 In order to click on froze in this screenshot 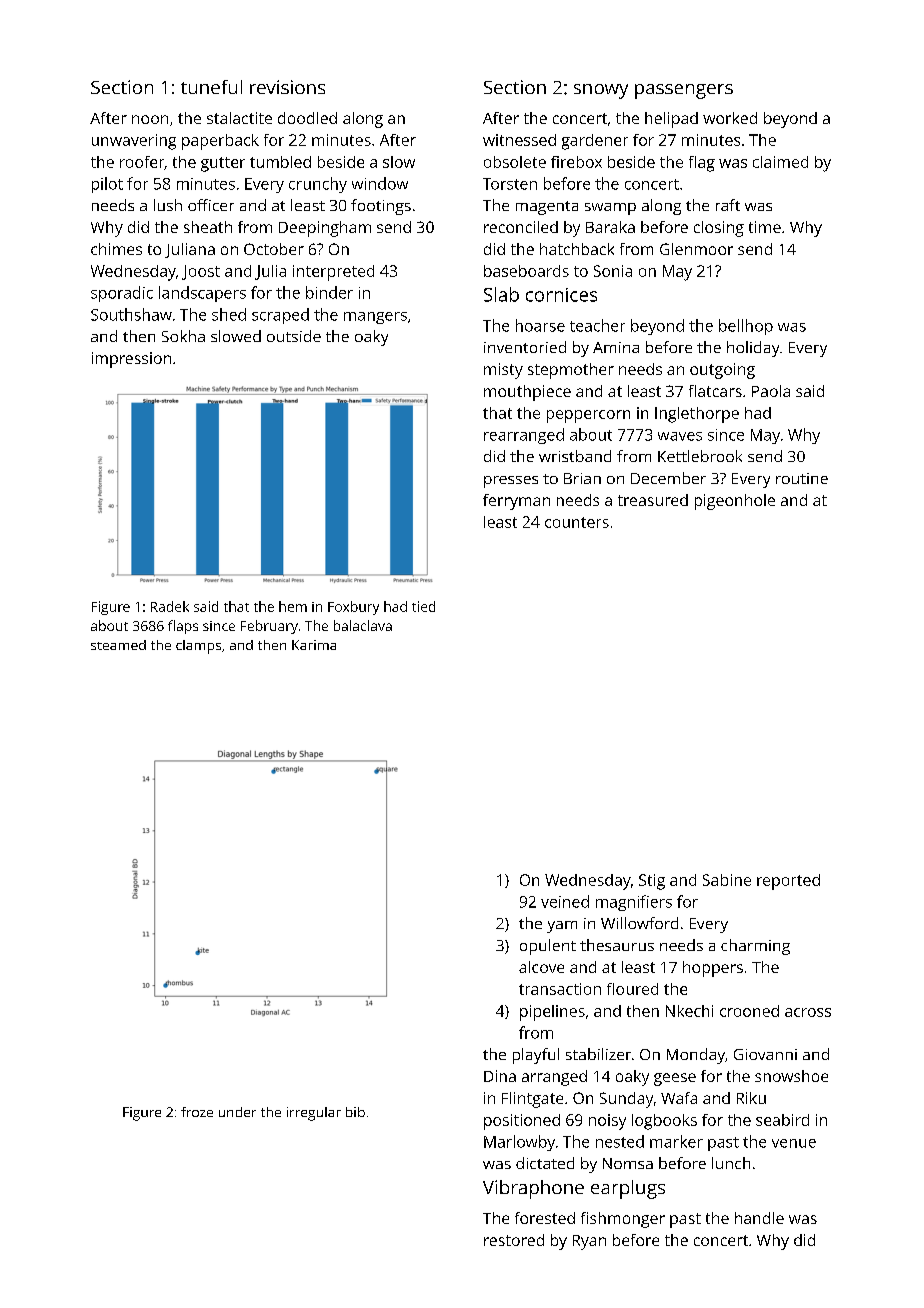, I will do `click(197, 1112)`.
